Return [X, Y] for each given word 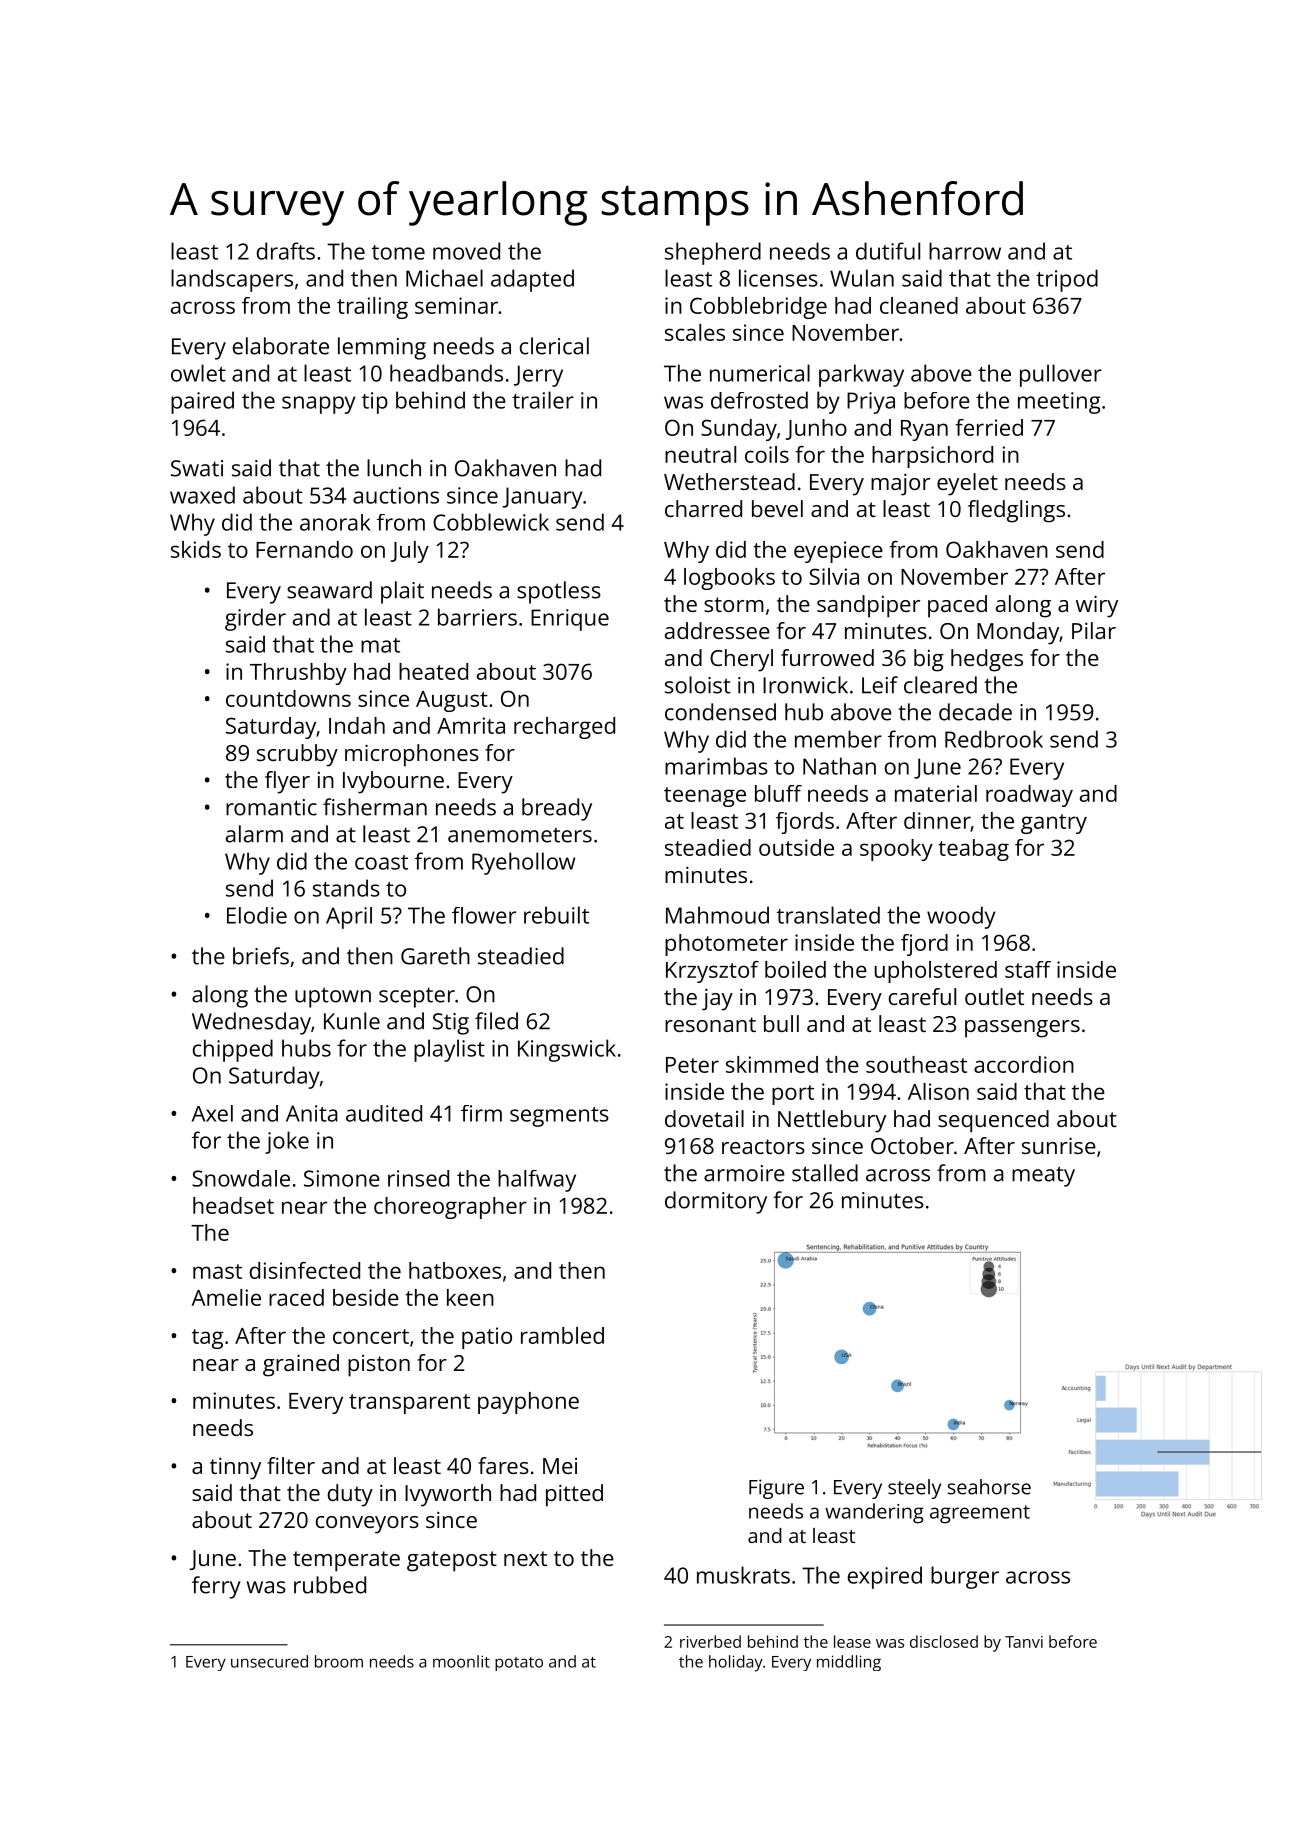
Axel [212, 1113]
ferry [216, 1587]
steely [914, 1489]
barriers [477, 617]
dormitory [716, 1202]
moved [466, 251]
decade [975, 712]
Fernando [304, 549]
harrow [965, 251]
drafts [285, 251]
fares [503, 1465]
